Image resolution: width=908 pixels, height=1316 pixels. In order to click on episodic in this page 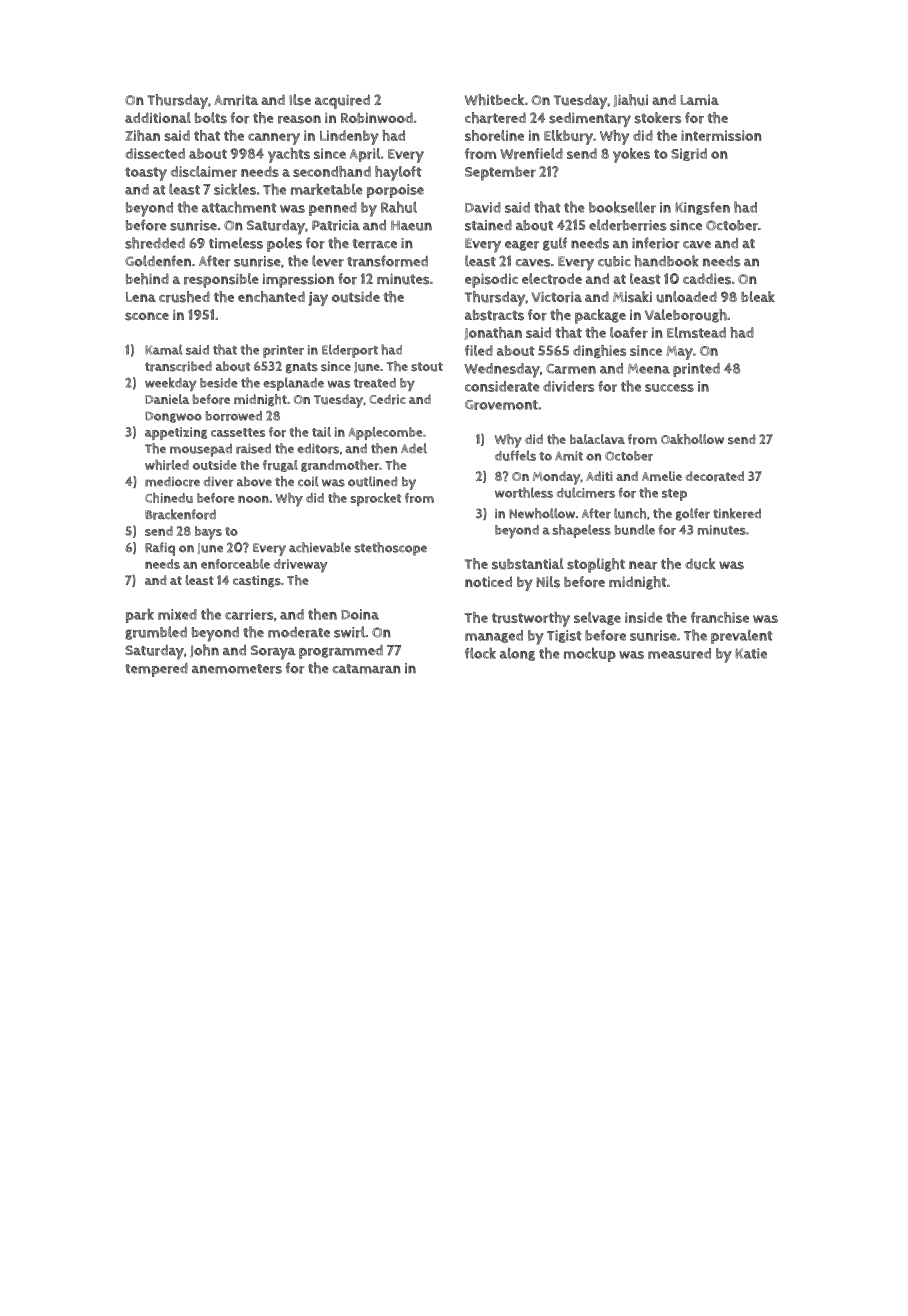, I will do `click(491, 280)`.
